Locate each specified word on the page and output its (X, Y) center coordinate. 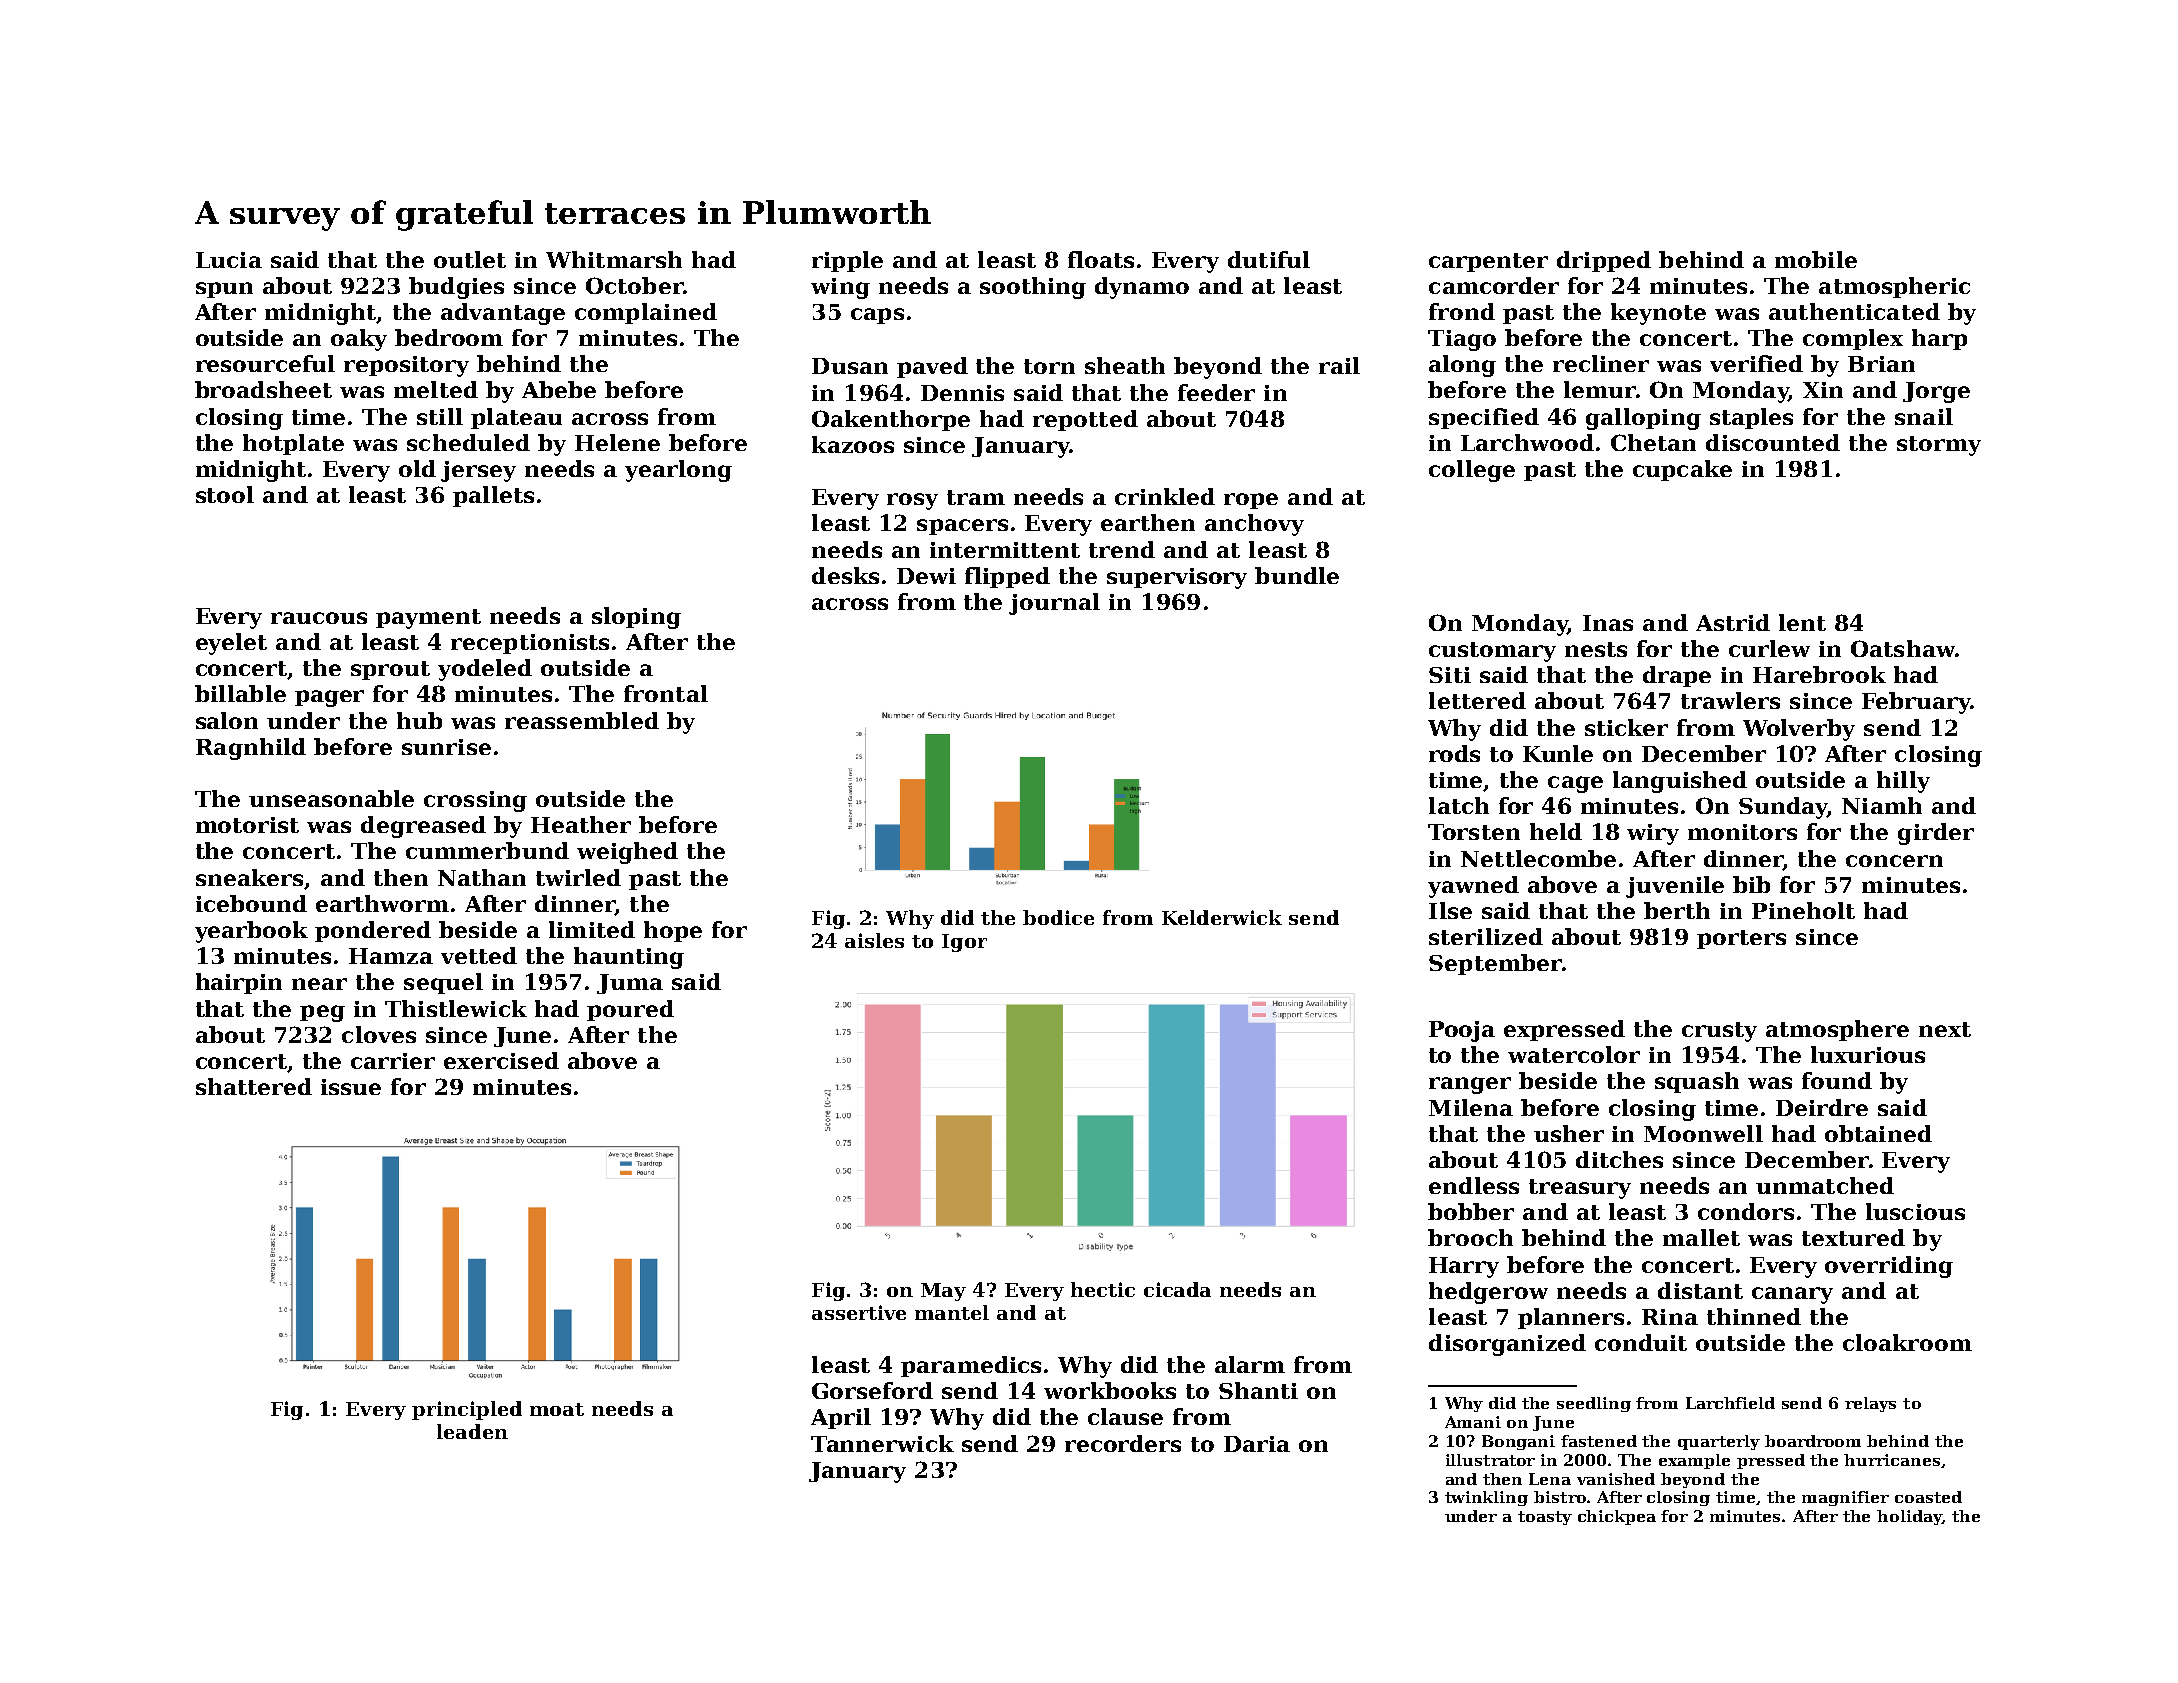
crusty (1719, 1032)
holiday (1909, 1517)
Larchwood (1527, 442)
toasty (1545, 1518)
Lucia (229, 260)
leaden (472, 1431)
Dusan (850, 366)
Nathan (482, 877)
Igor (964, 943)
